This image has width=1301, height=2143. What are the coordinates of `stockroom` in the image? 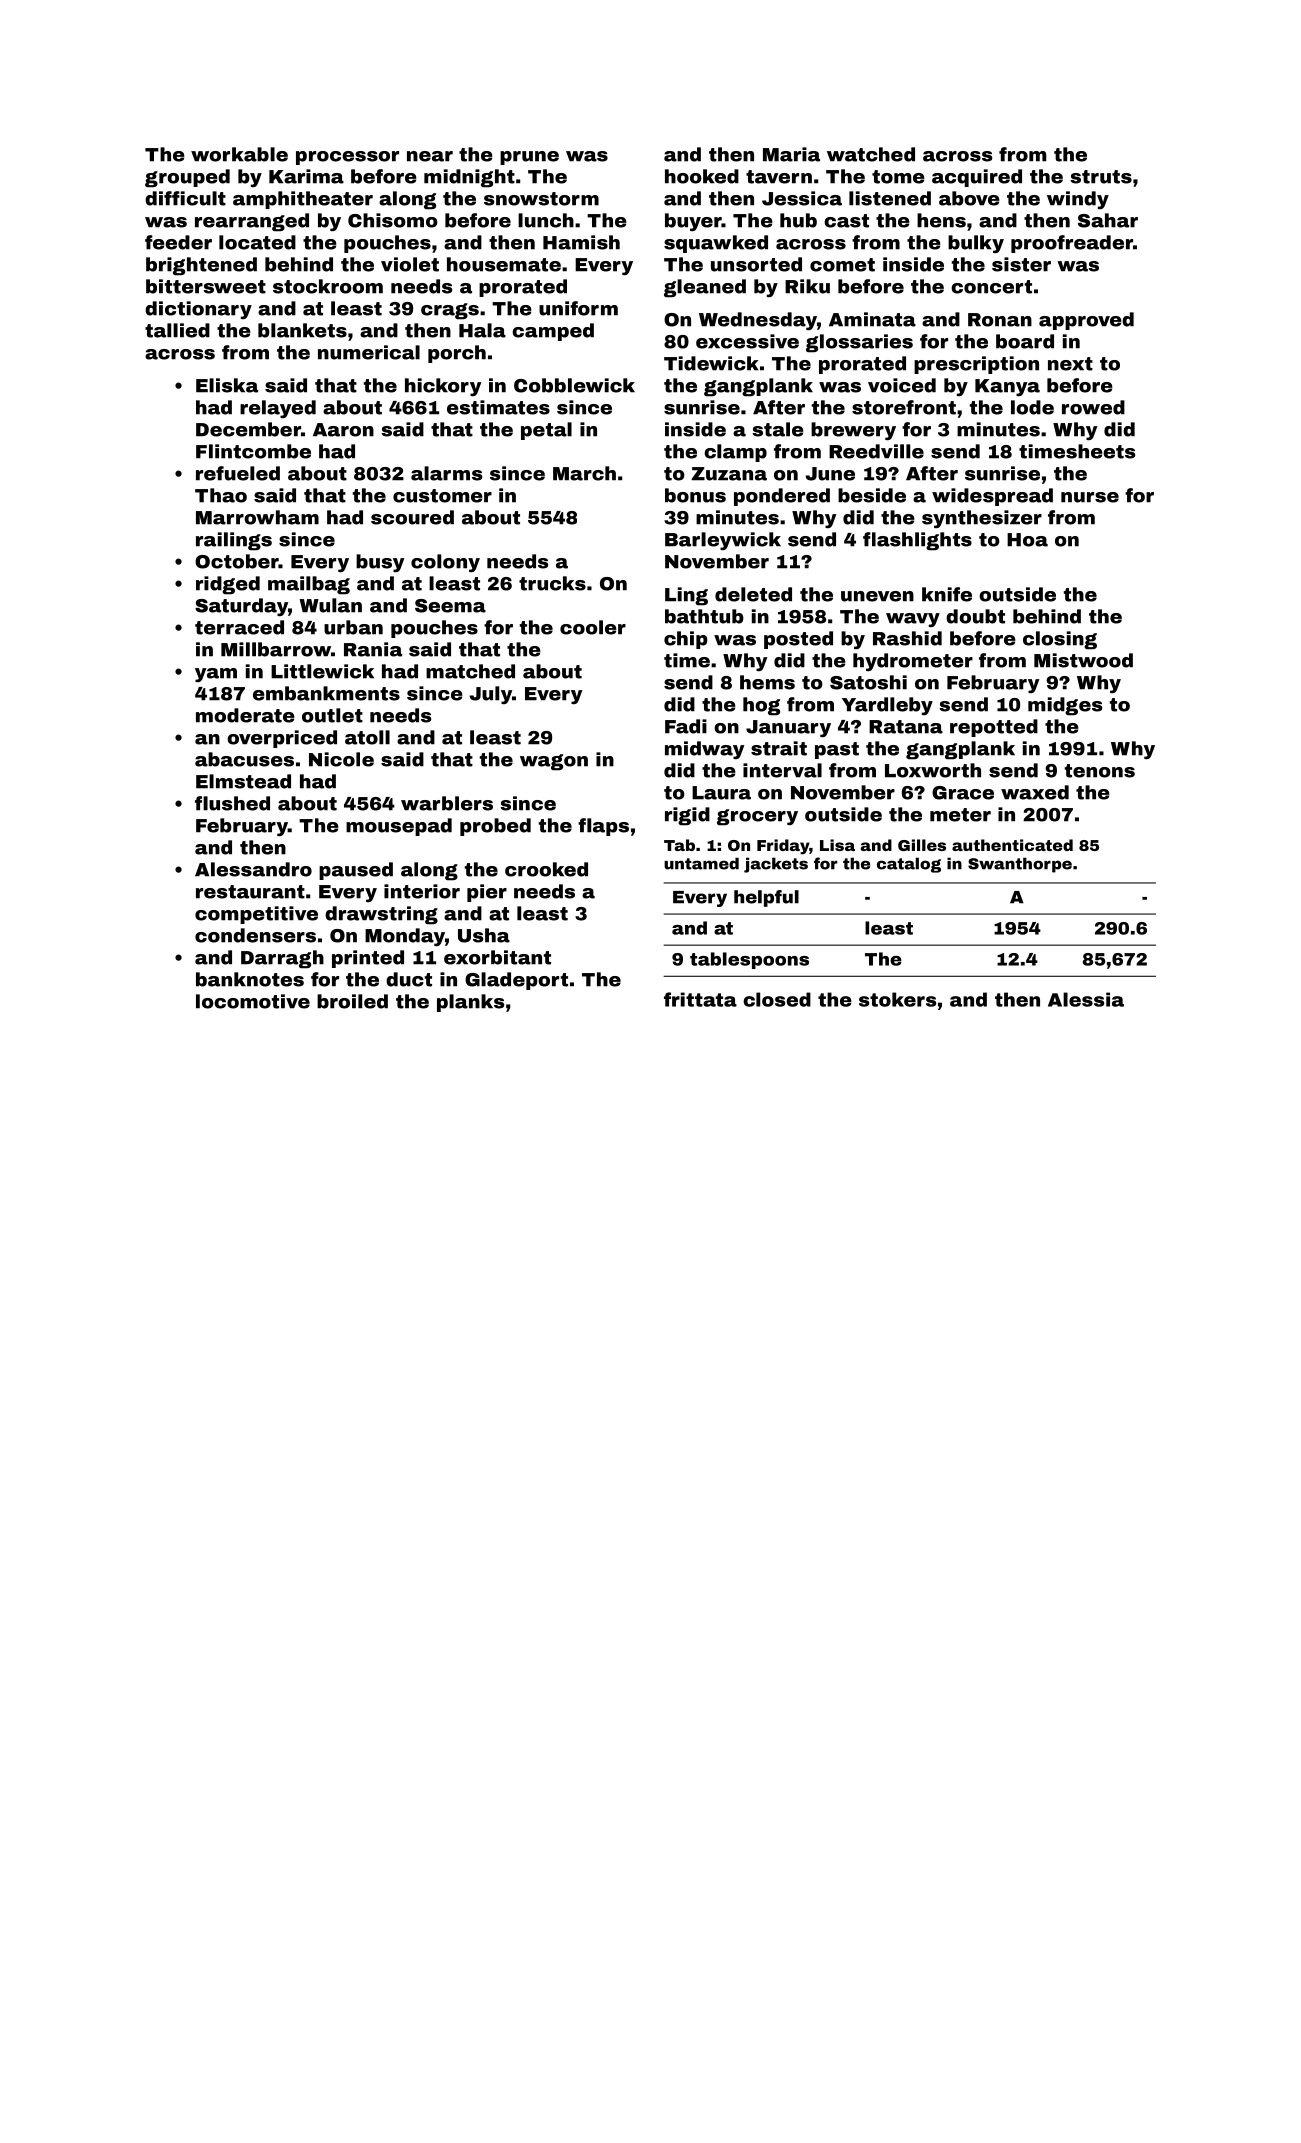 It's located at (328, 286).
